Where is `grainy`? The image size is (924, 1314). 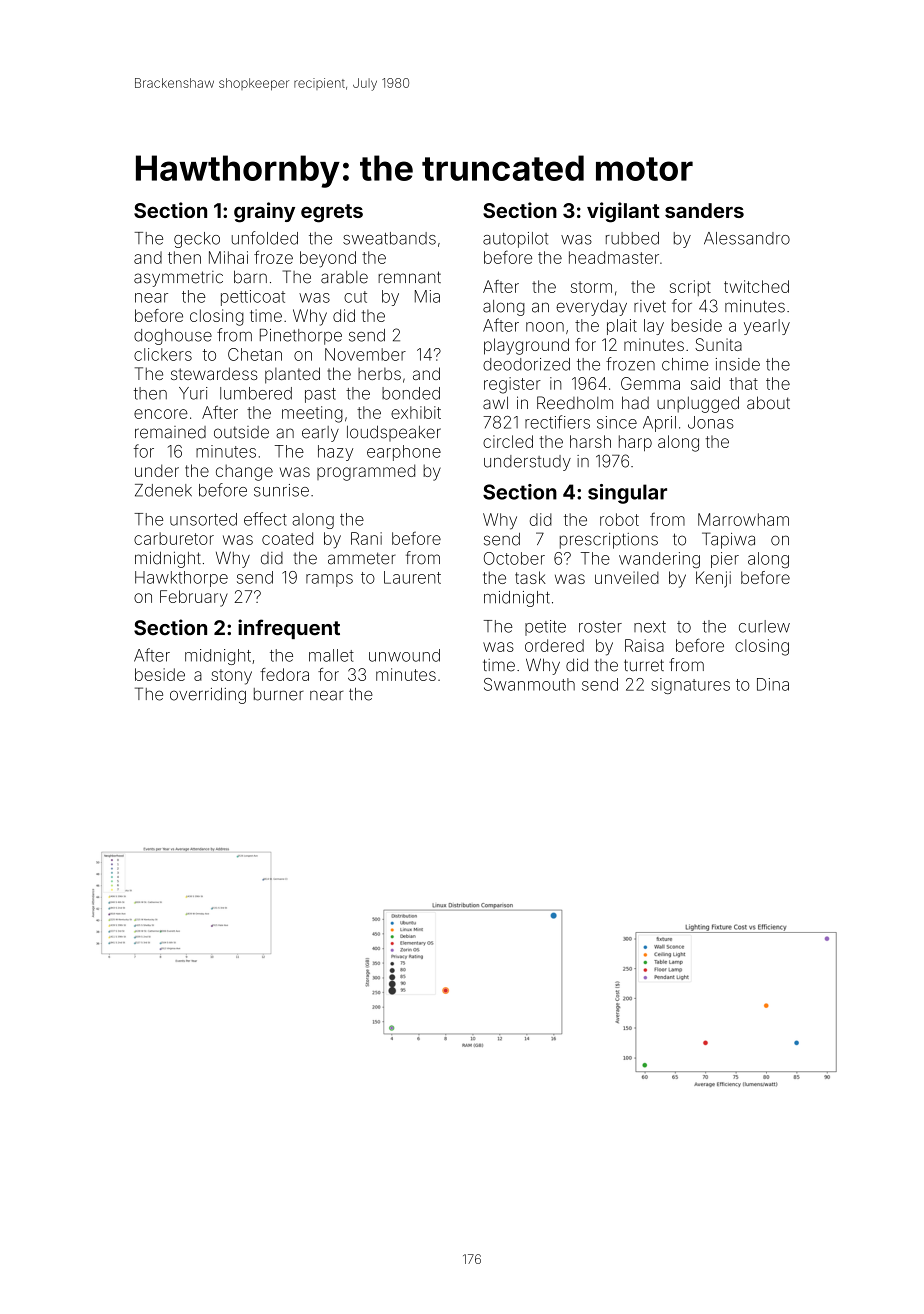 grainy is located at coordinates (264, 212).
